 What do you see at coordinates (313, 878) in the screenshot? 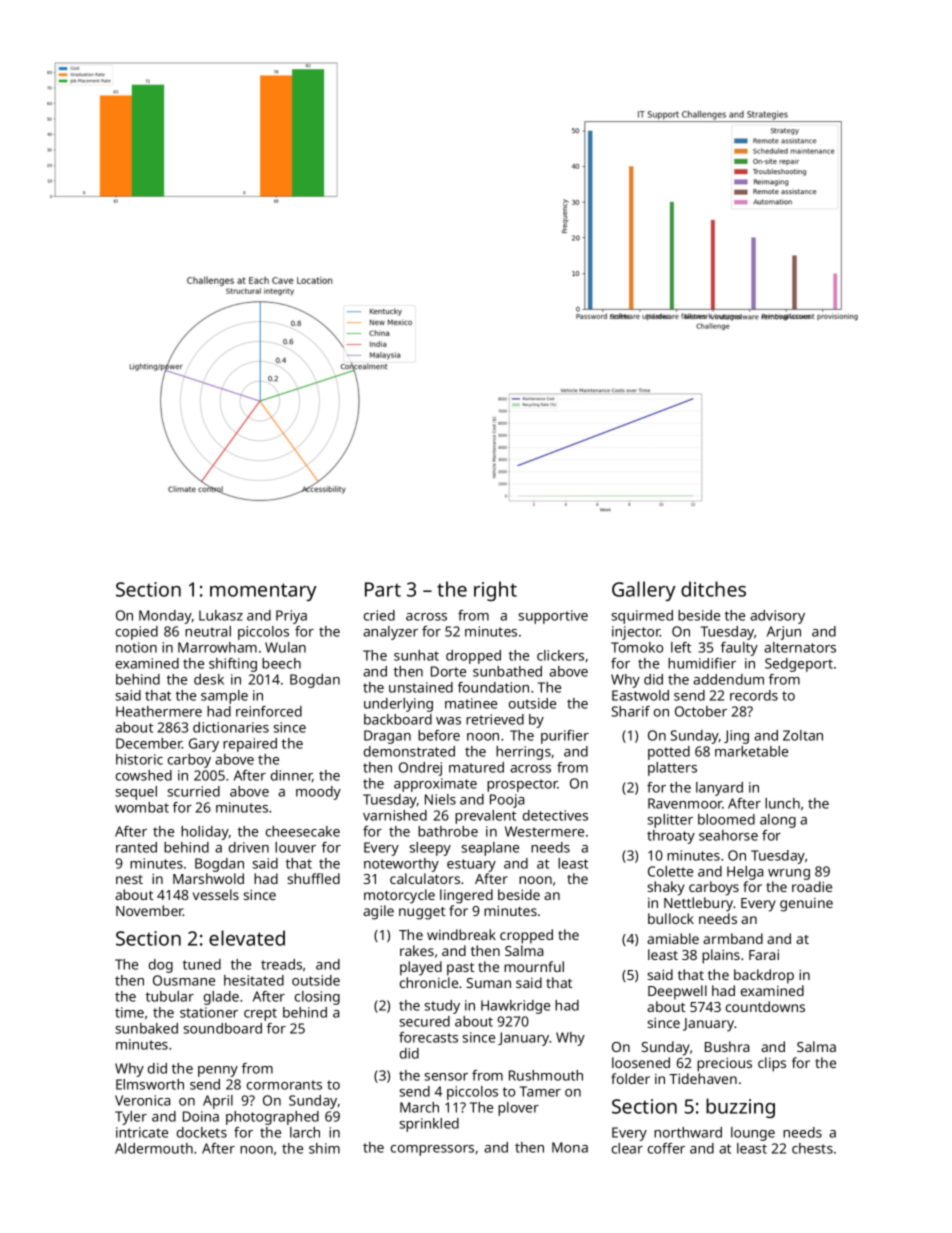
I see `shuffled` at bounding box center [313, 878].
